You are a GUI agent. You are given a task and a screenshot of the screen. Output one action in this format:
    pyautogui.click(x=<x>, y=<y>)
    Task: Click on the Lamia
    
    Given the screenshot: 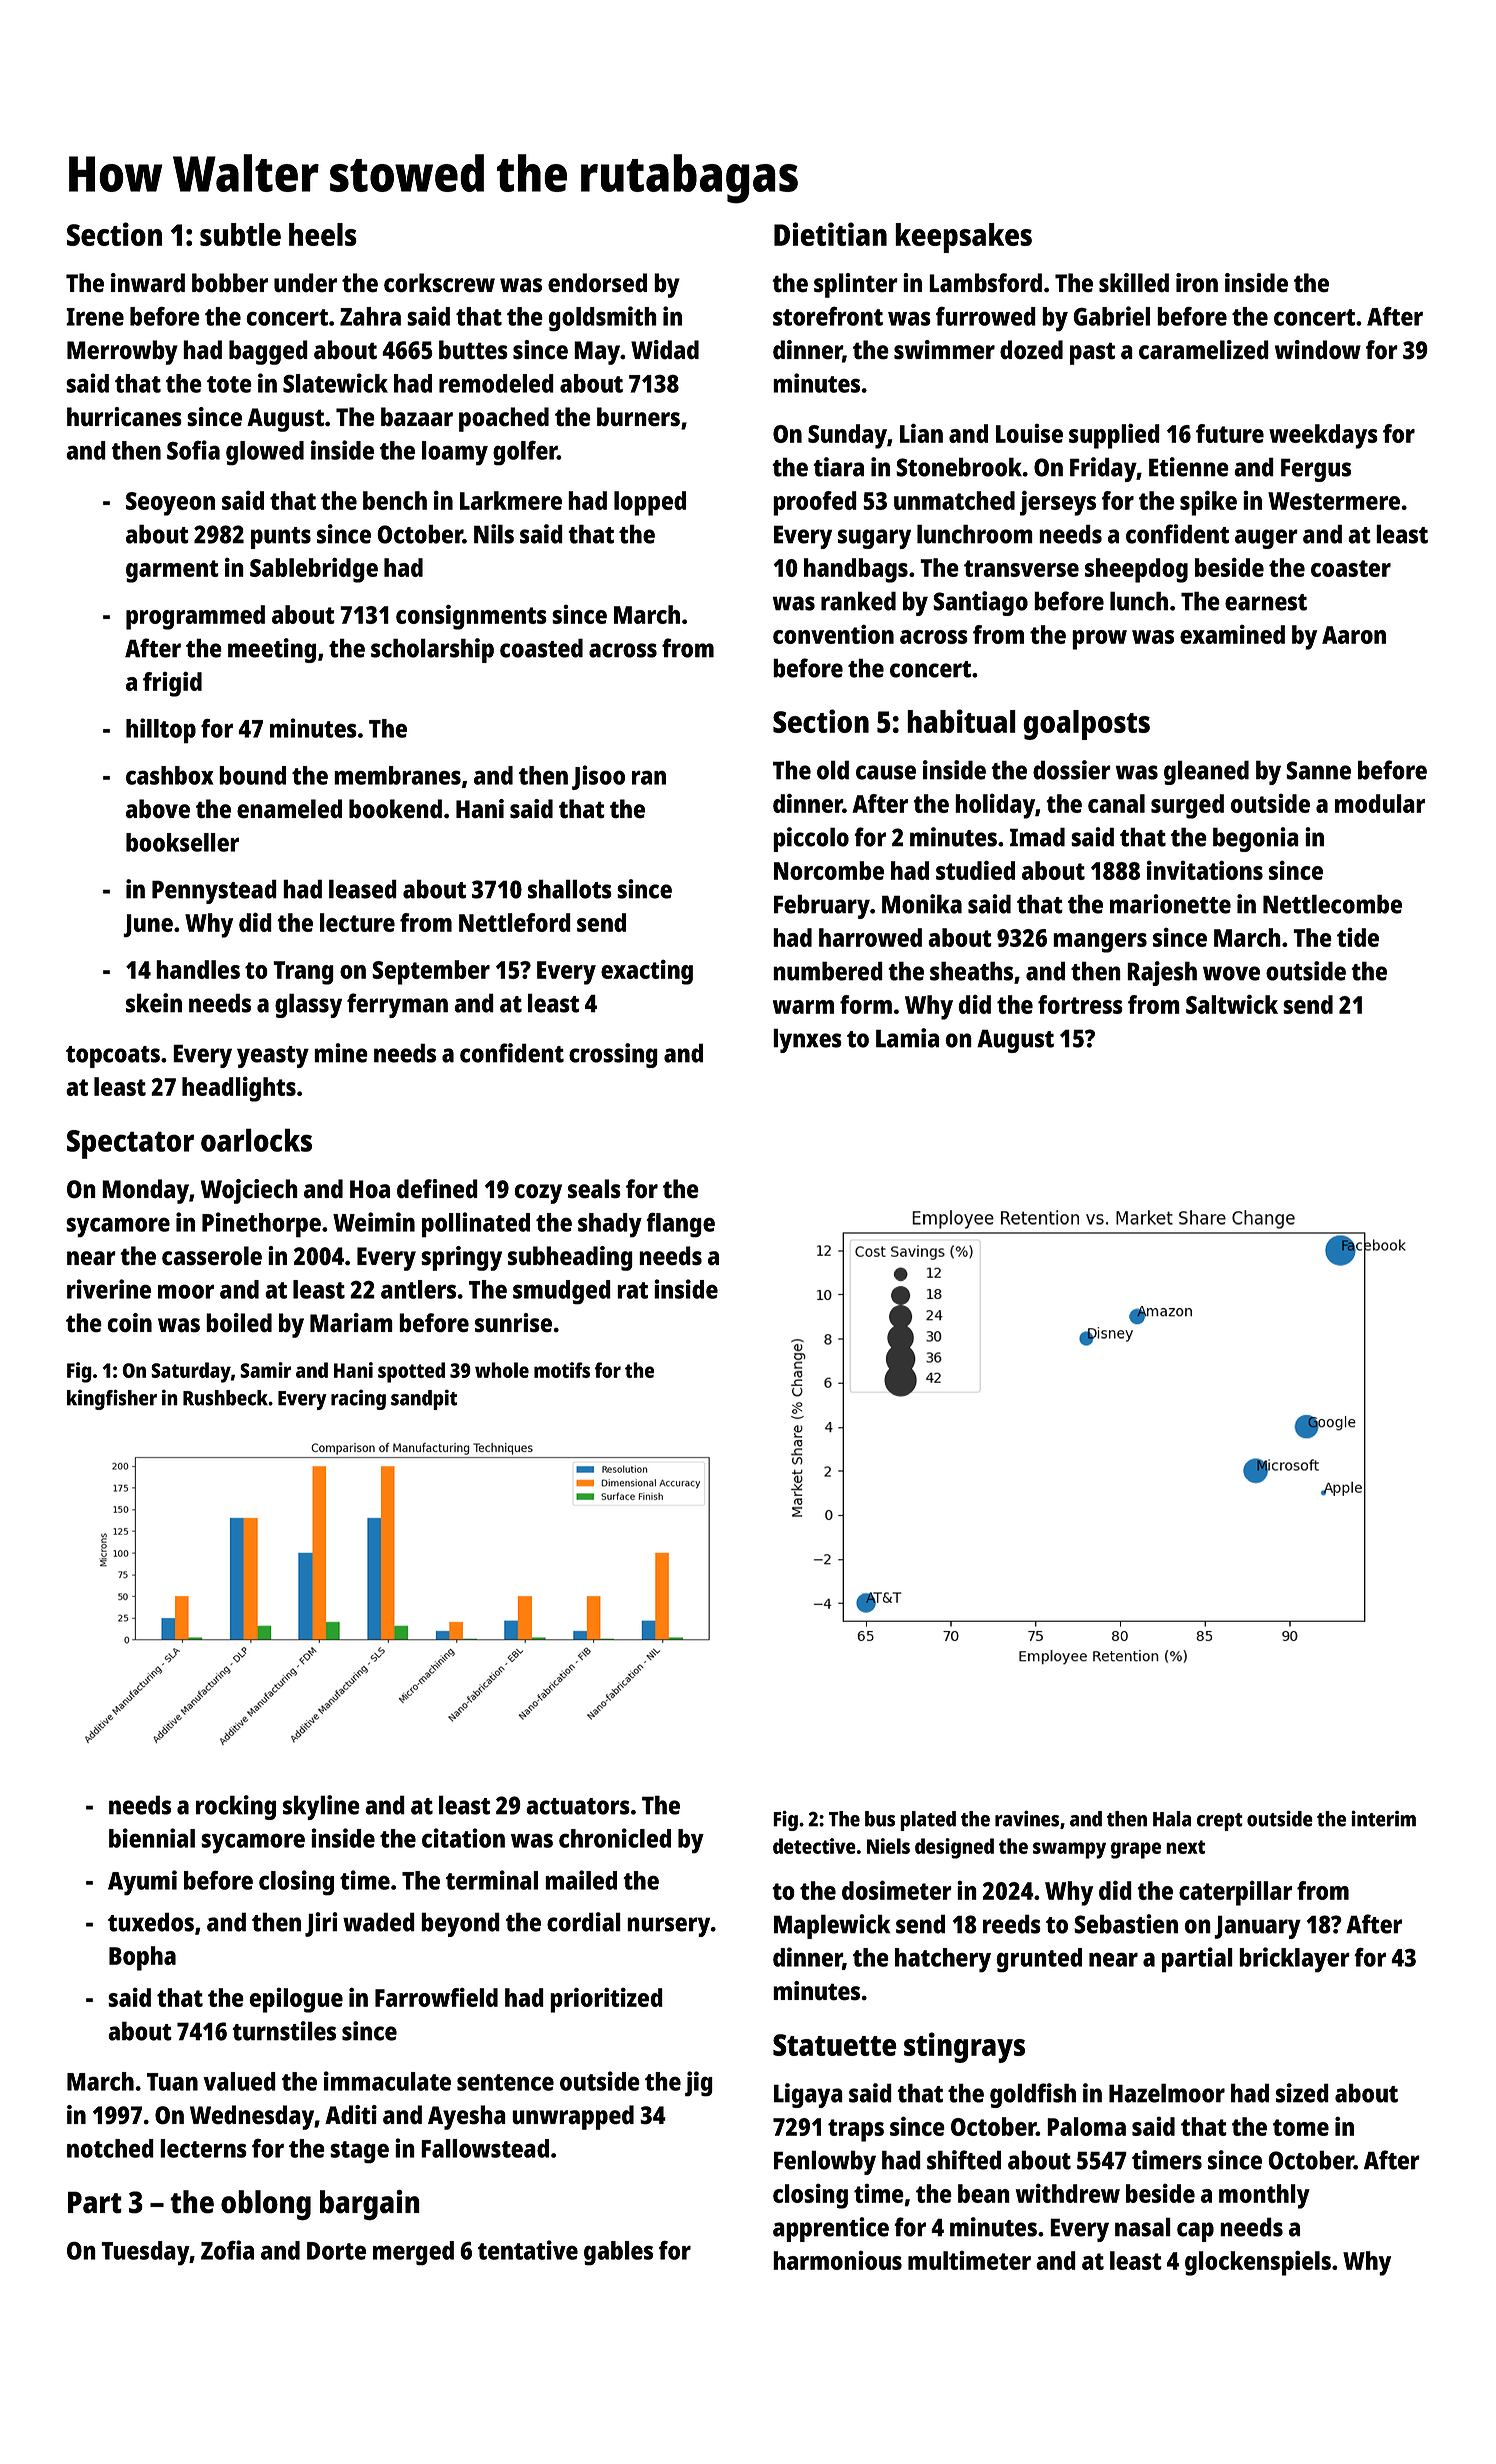 What is the action you would take?
    pyautogui.click(x=907, y=1038)
